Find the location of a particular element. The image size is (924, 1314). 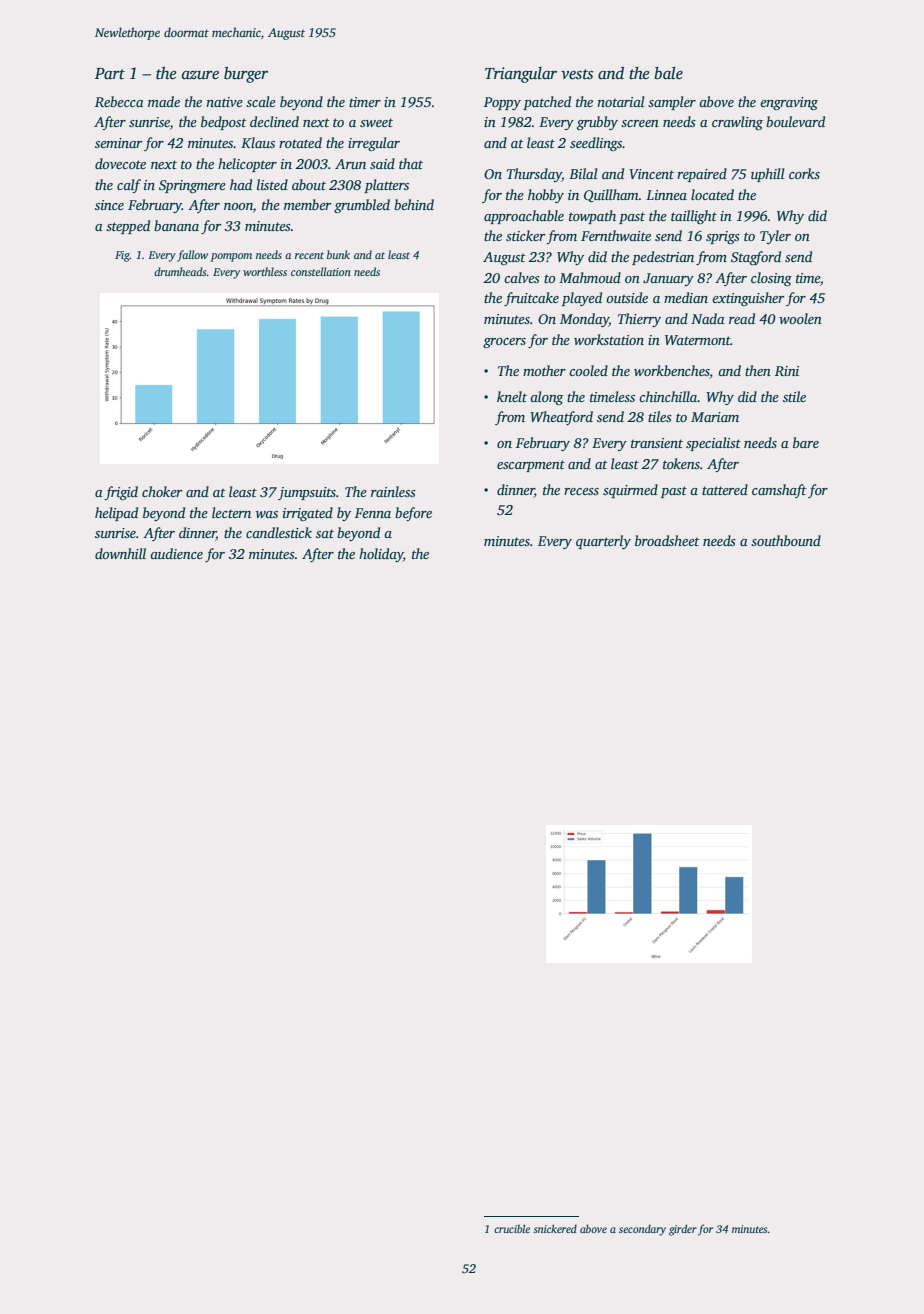

holiday is located at coordinates (381, 555).
